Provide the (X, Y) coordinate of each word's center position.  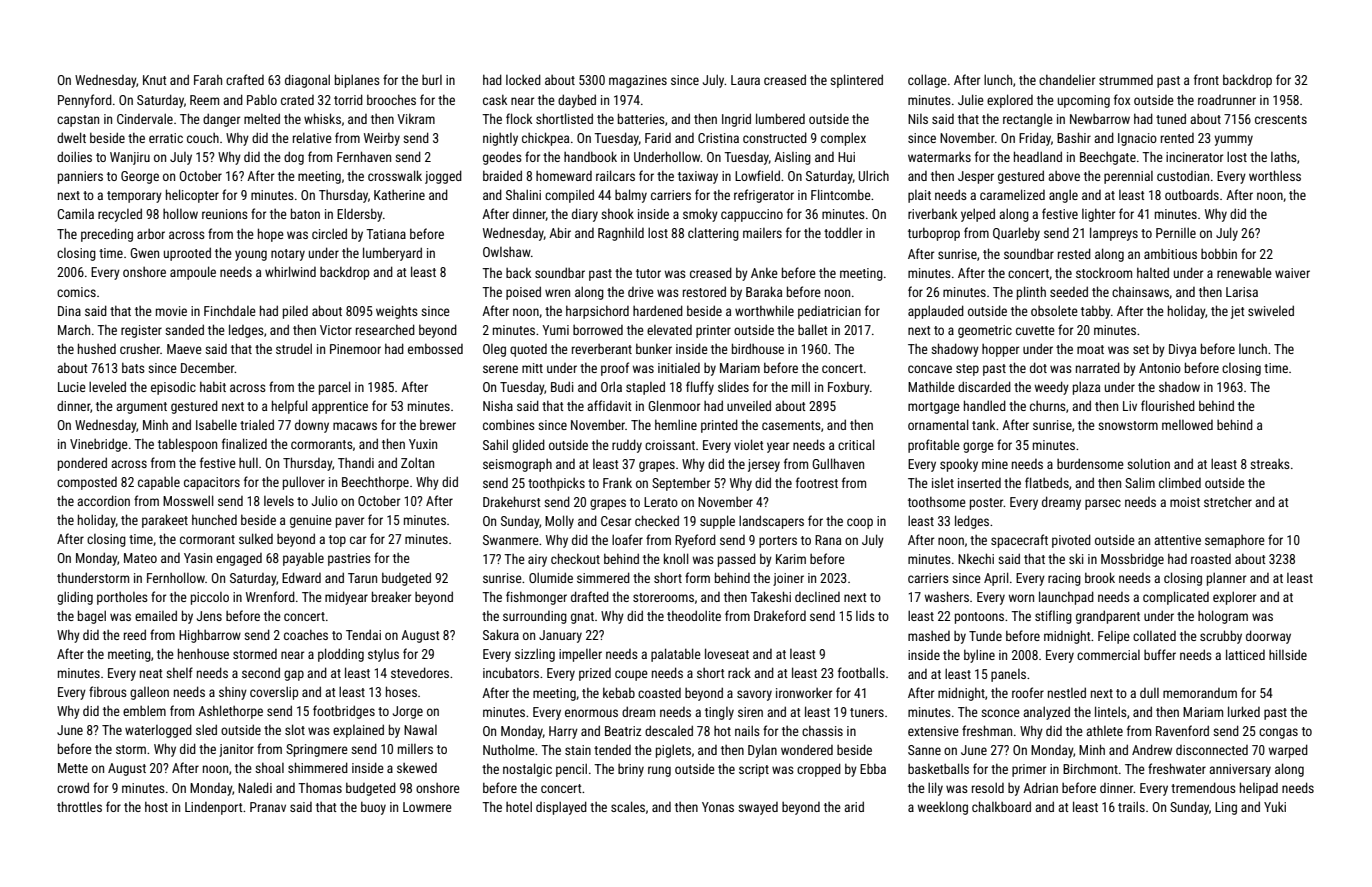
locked (523, 79)
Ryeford (695, 541)
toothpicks (556, 484)
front (1206, 79)
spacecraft (1019, 541)
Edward (301, 577)
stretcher (1228, 502)
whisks (322, 118)
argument (141, 408)
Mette (73, 768)
